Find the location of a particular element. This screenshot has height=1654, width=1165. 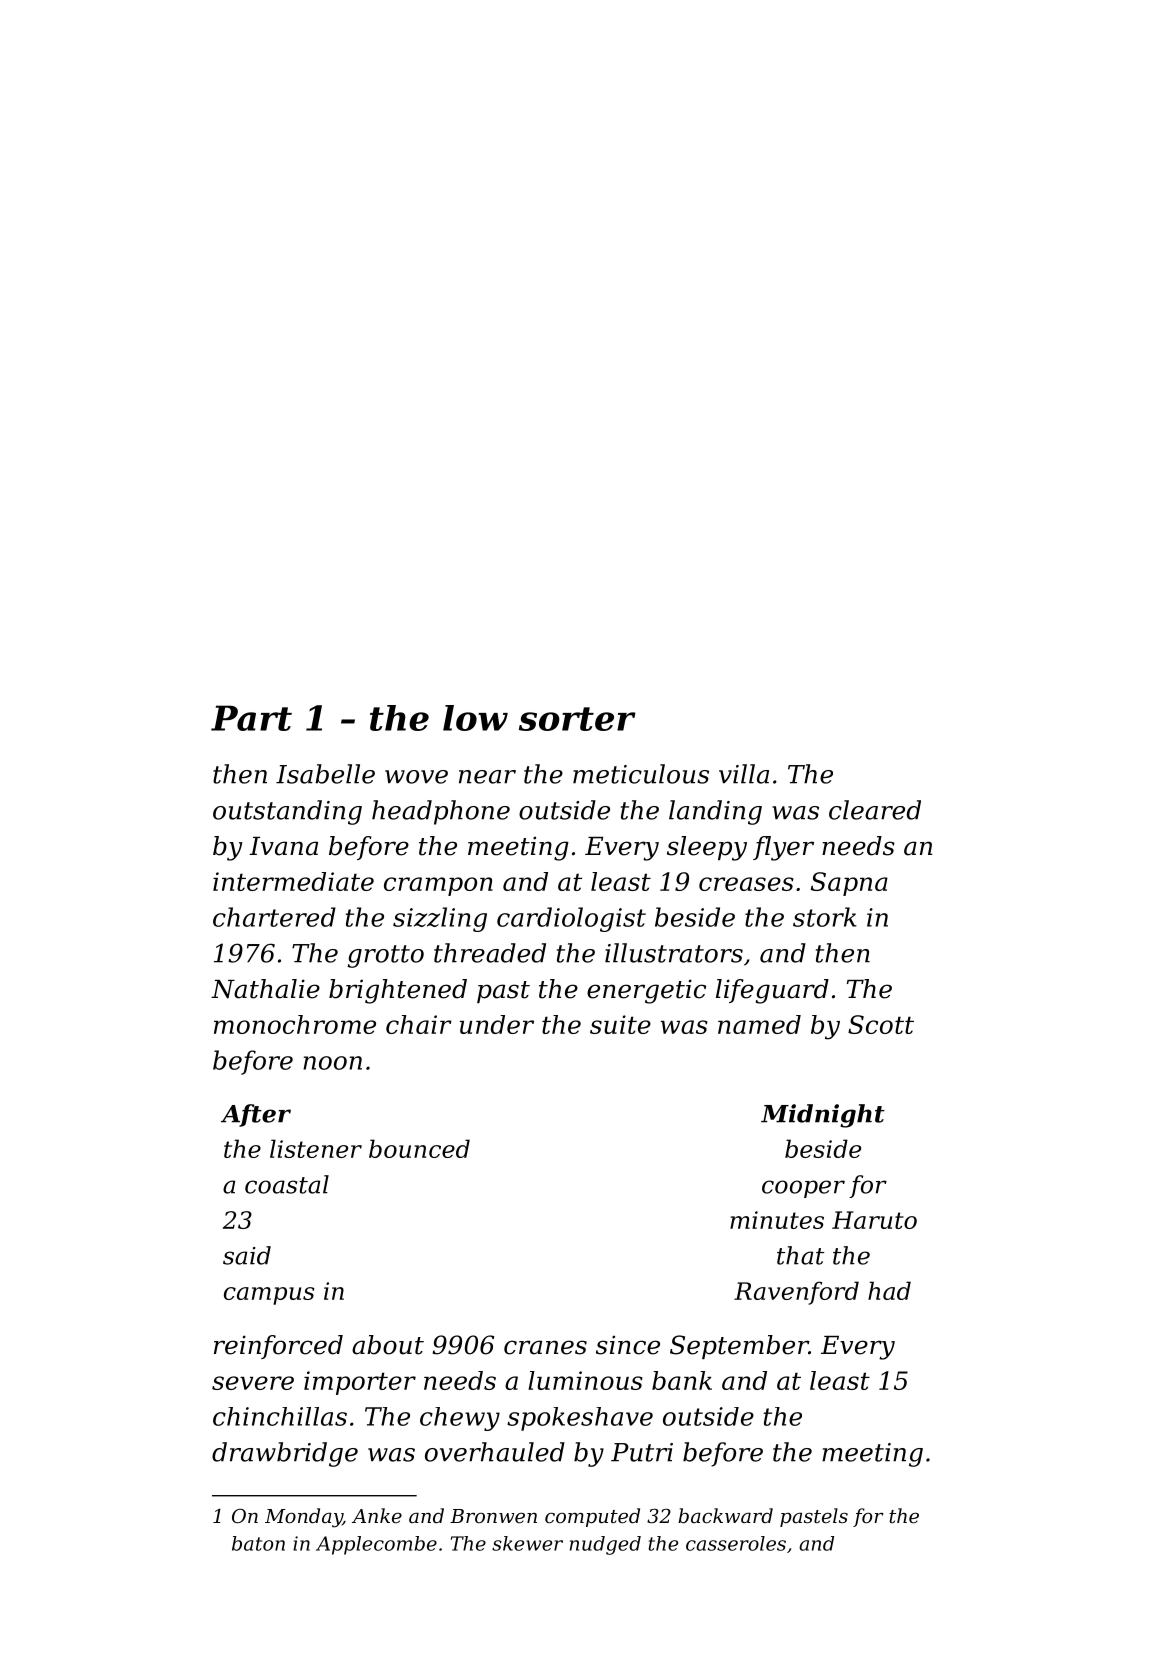

September is located at coordinates (739, 1347).
